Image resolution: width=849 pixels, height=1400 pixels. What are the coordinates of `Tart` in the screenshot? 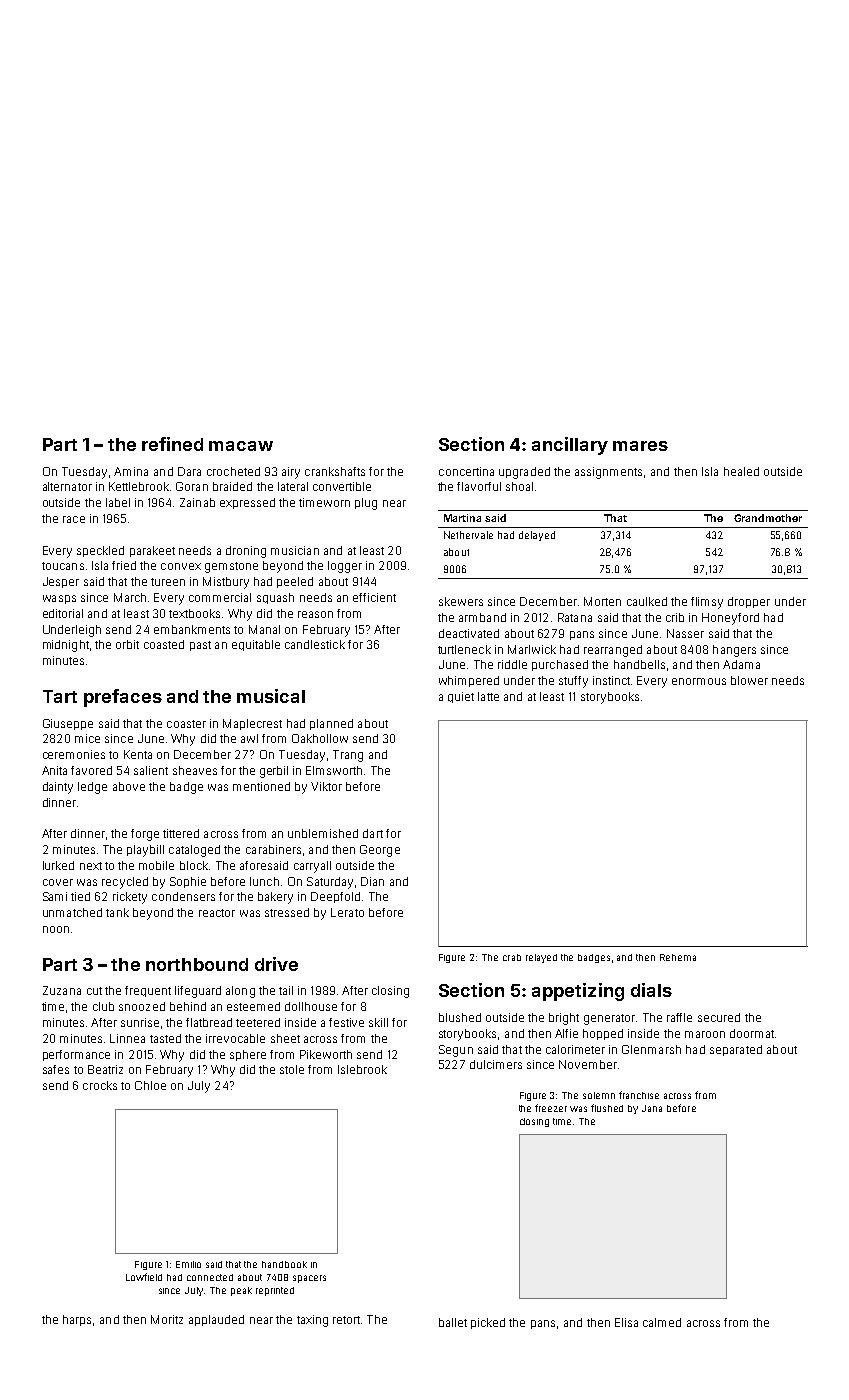 It's located at (60, 696).
